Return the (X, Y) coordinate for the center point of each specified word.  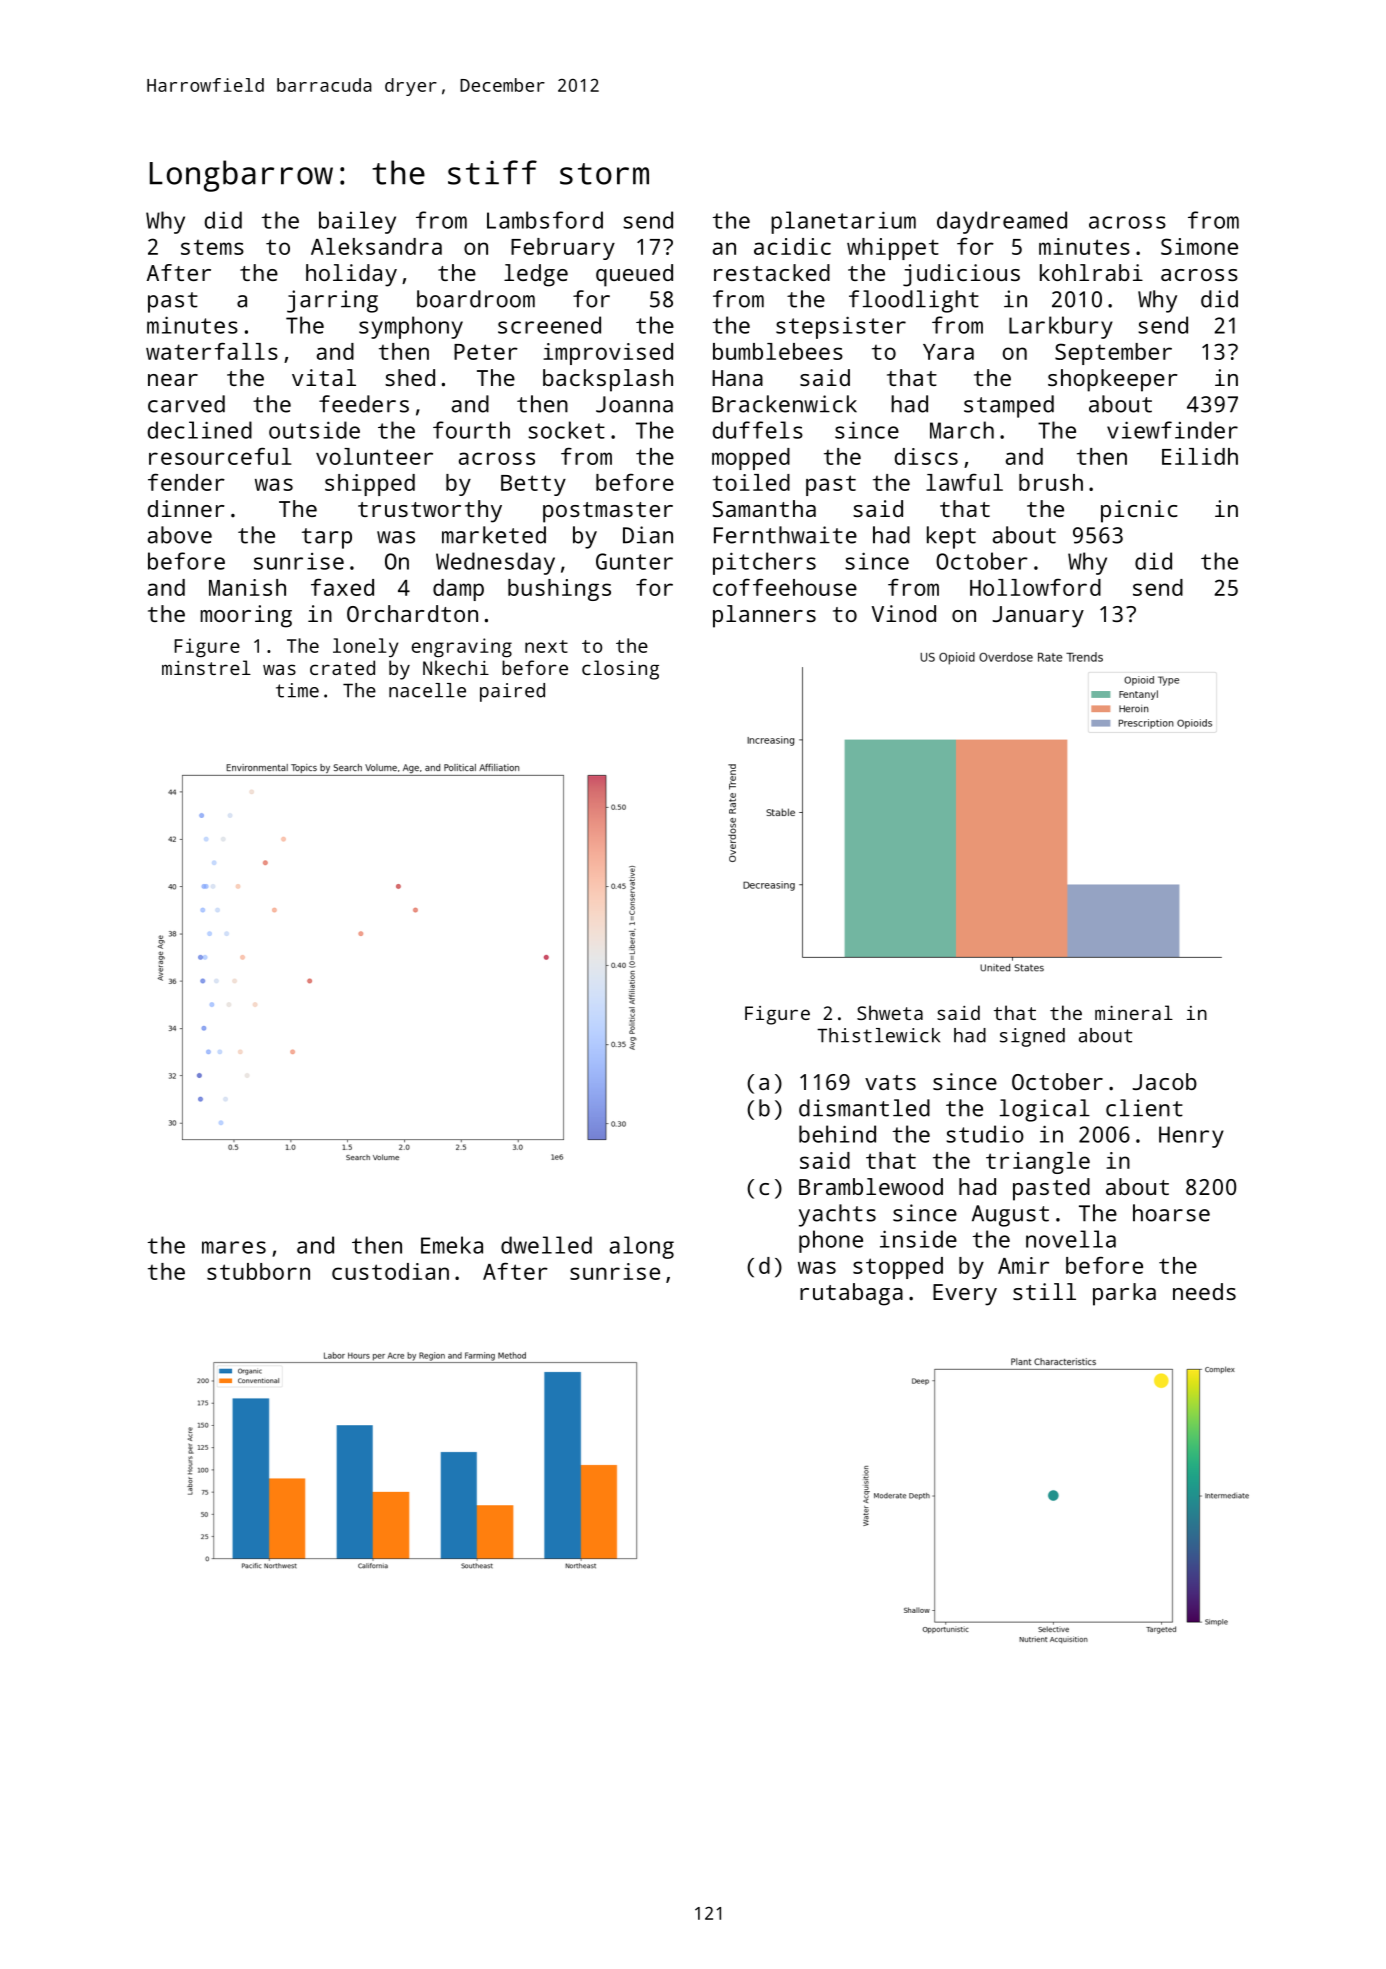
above (180, 535)
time (297, 690)
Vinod (904, 613)
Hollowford (1035, 587)
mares (234, 1247)
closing (620, 670)
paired (512, 692)
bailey (357, 222)
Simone (1199, 246)
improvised (608, 354)
